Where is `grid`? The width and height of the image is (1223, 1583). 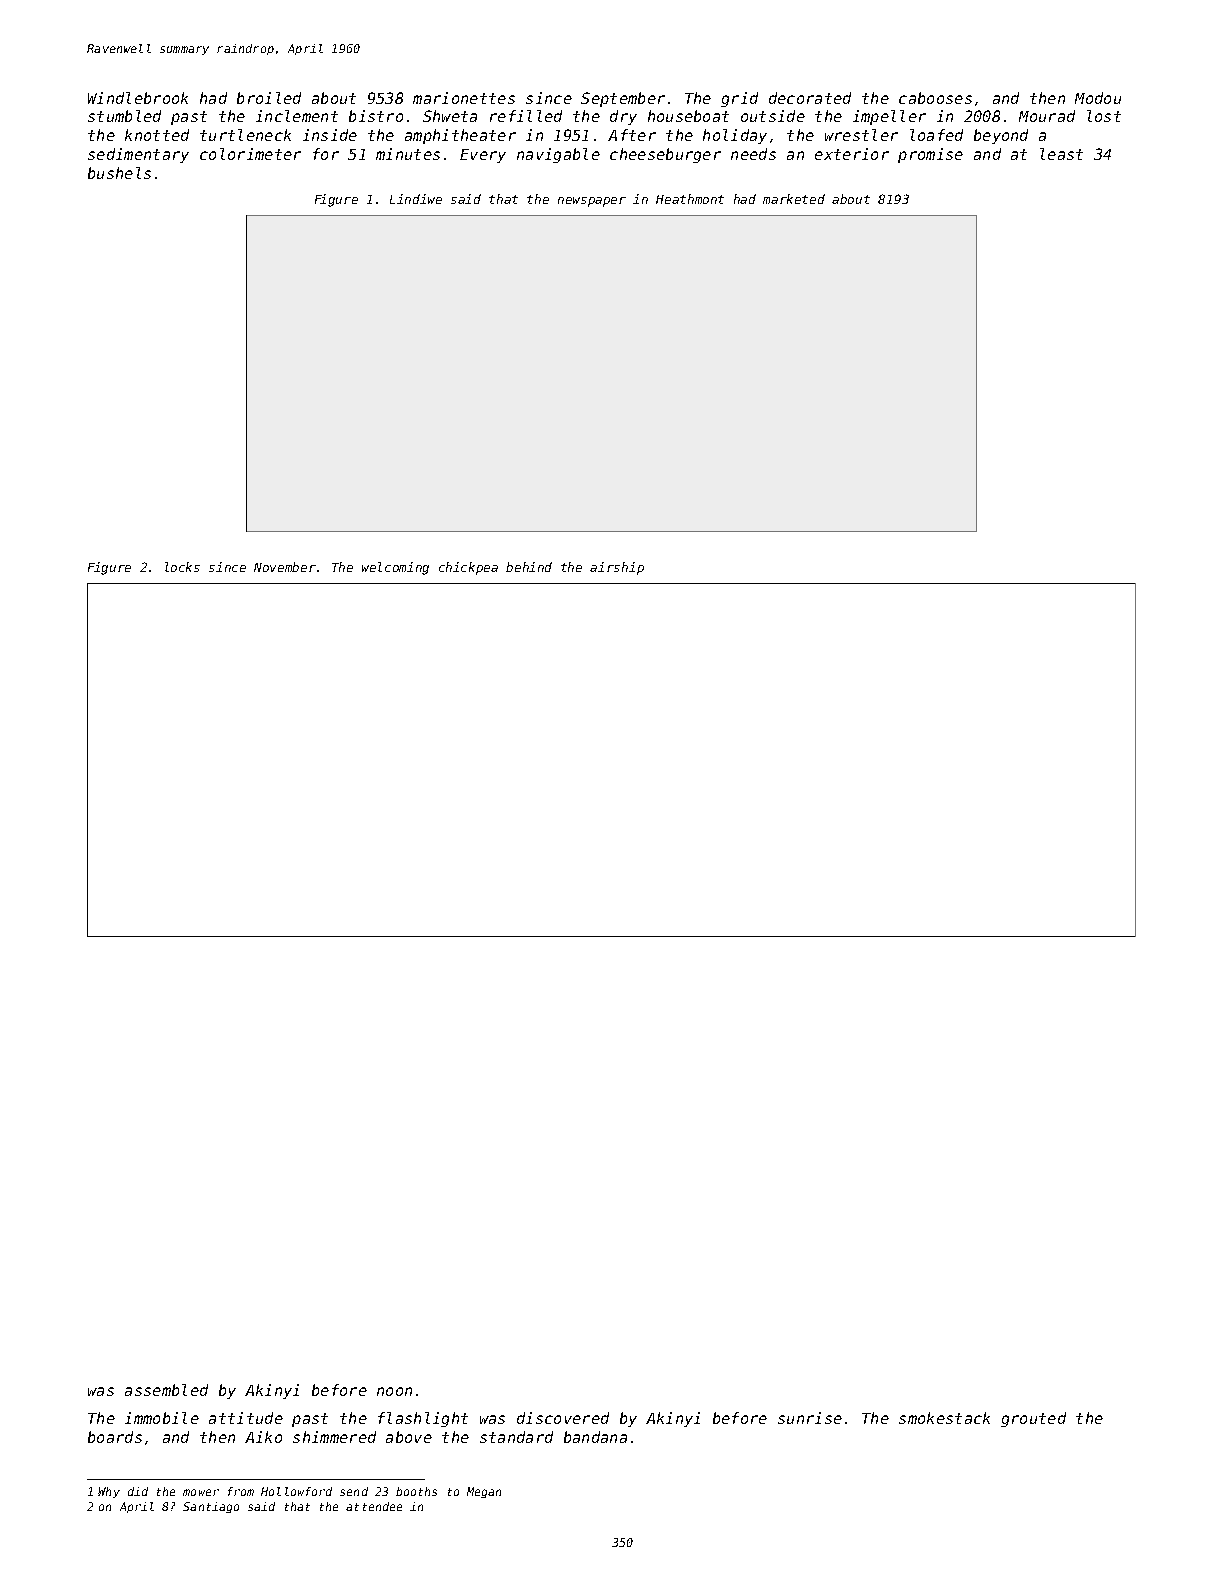
grid is located at coordinates (739, 99).
